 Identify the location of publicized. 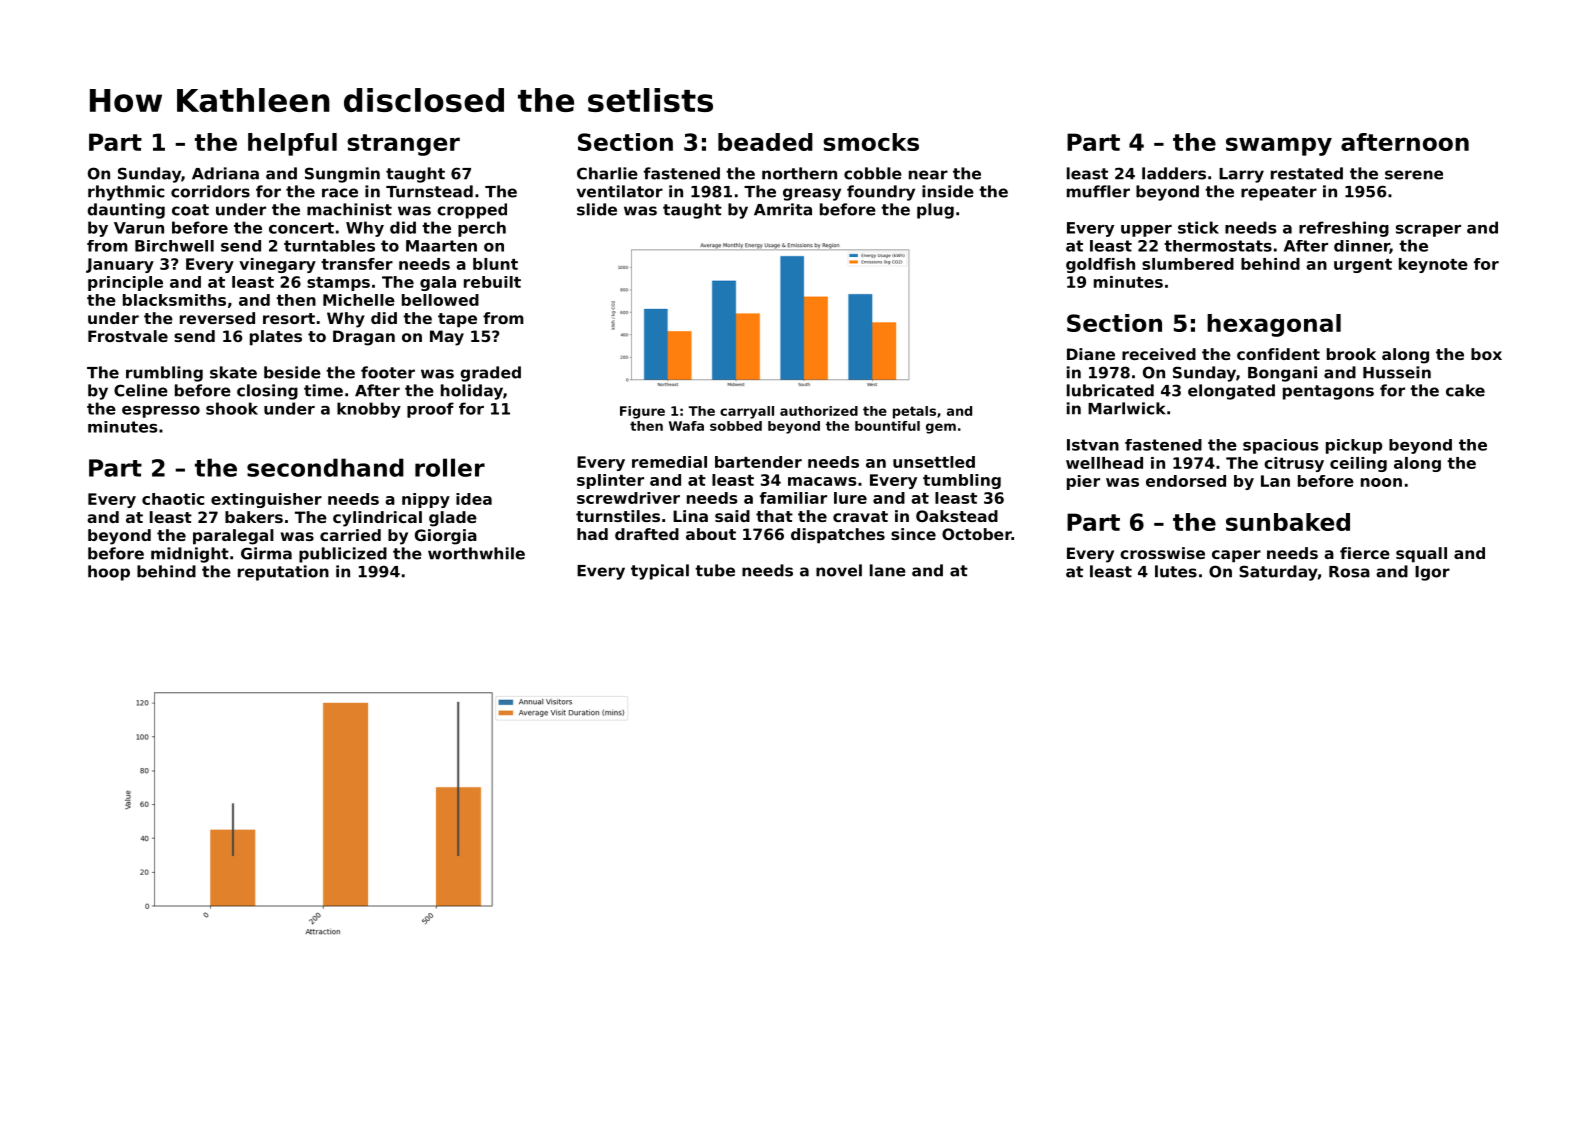
(343, 555).
